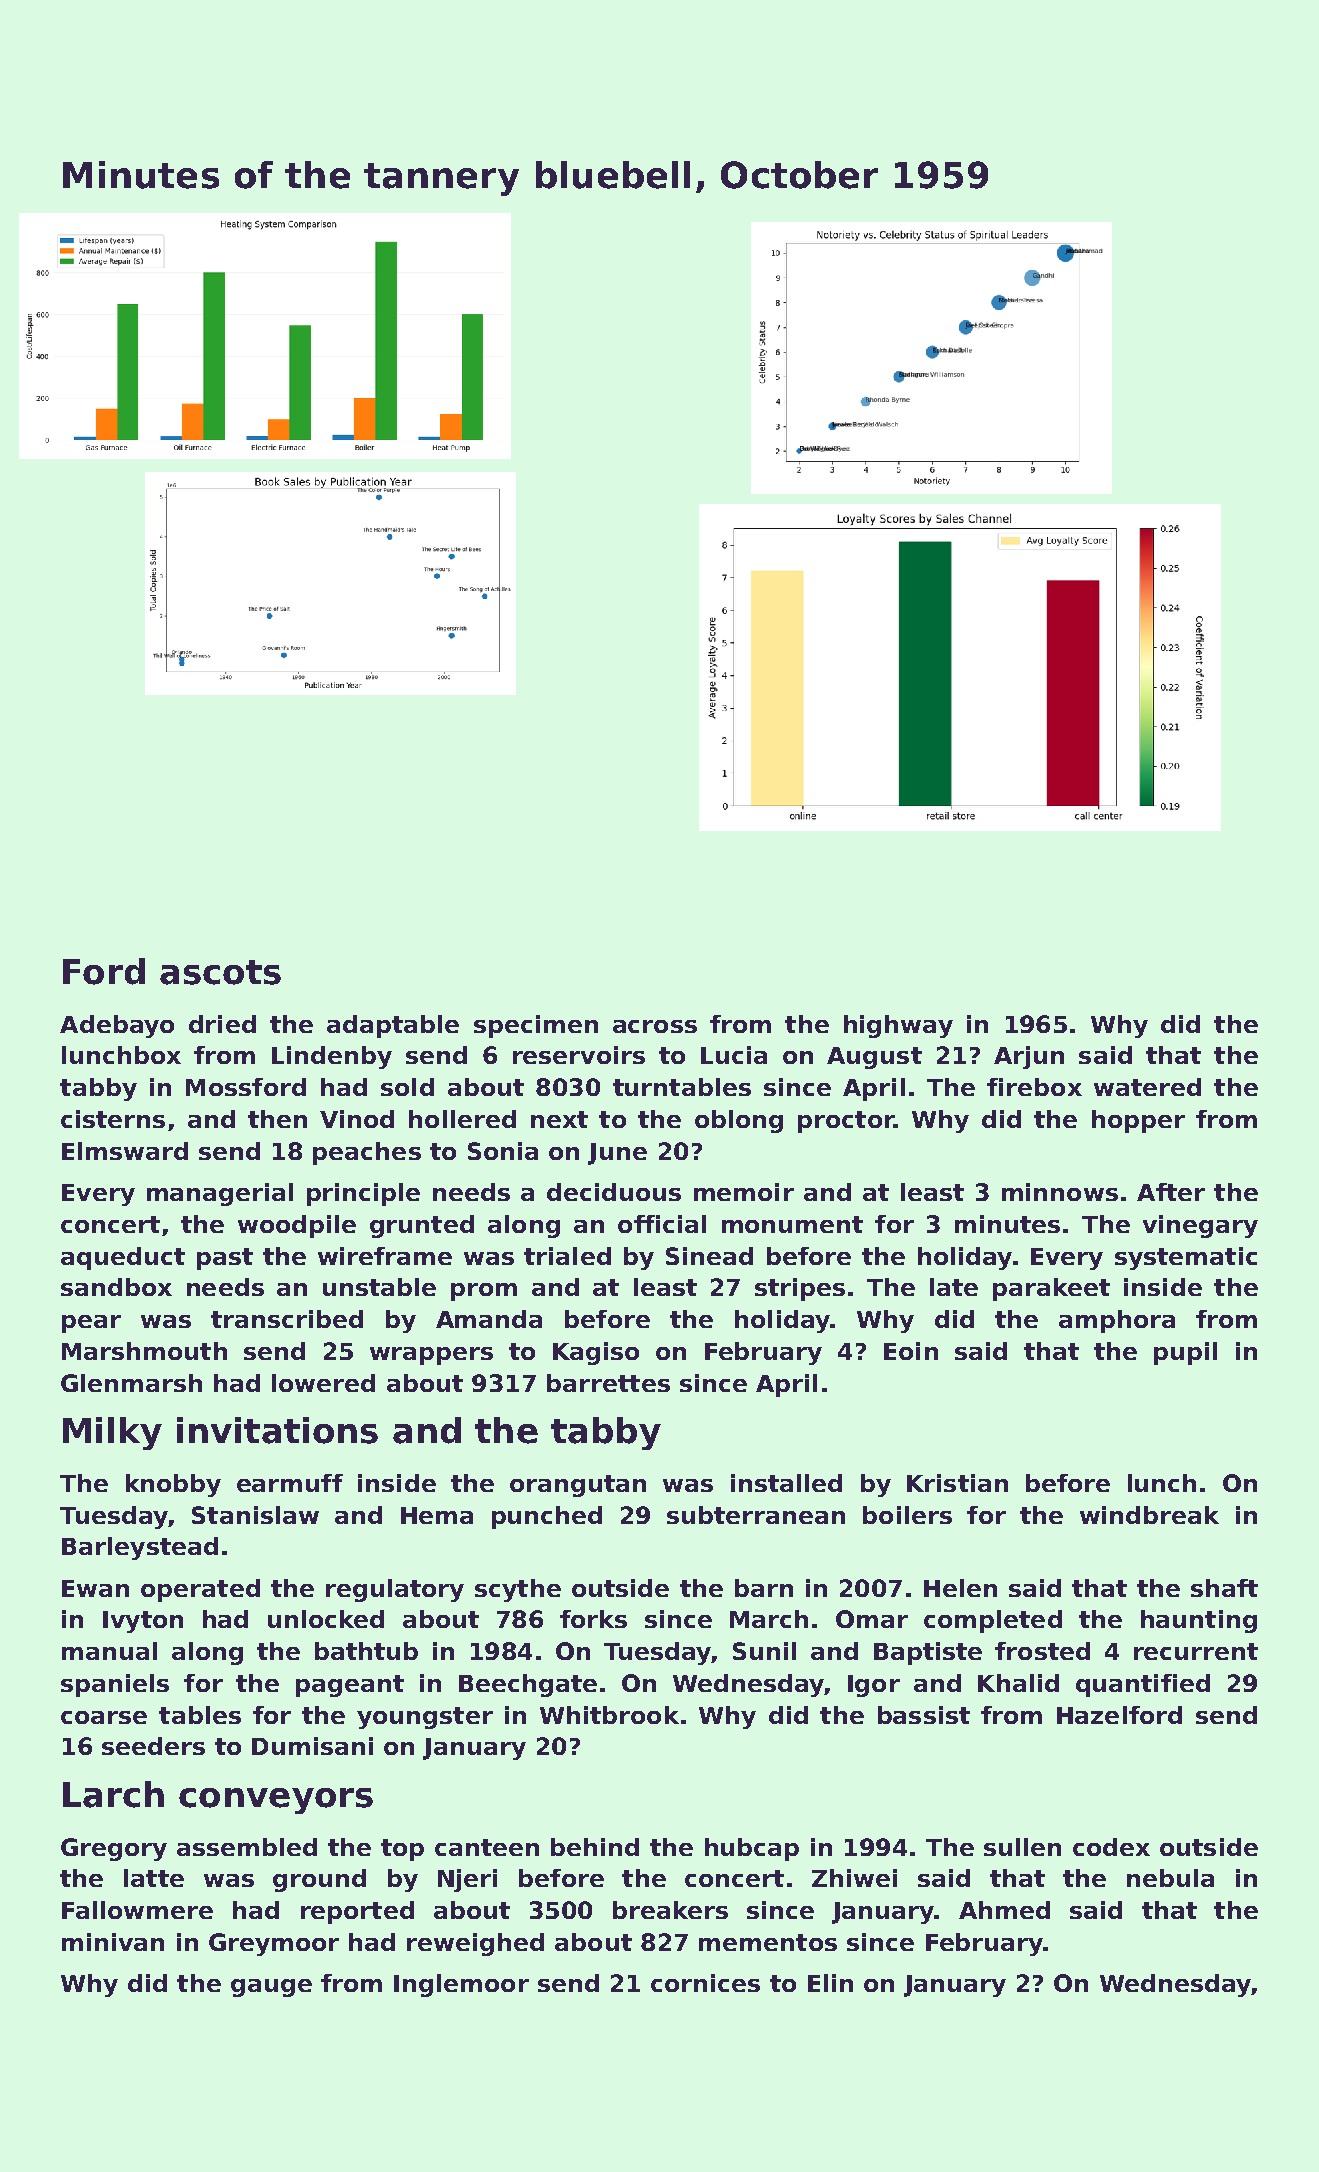 The width and height of the document is (1319, 2172). What do you see at coordinates (655, 1026) in the document?
I see `across` at bounding box center [655, 1026].
